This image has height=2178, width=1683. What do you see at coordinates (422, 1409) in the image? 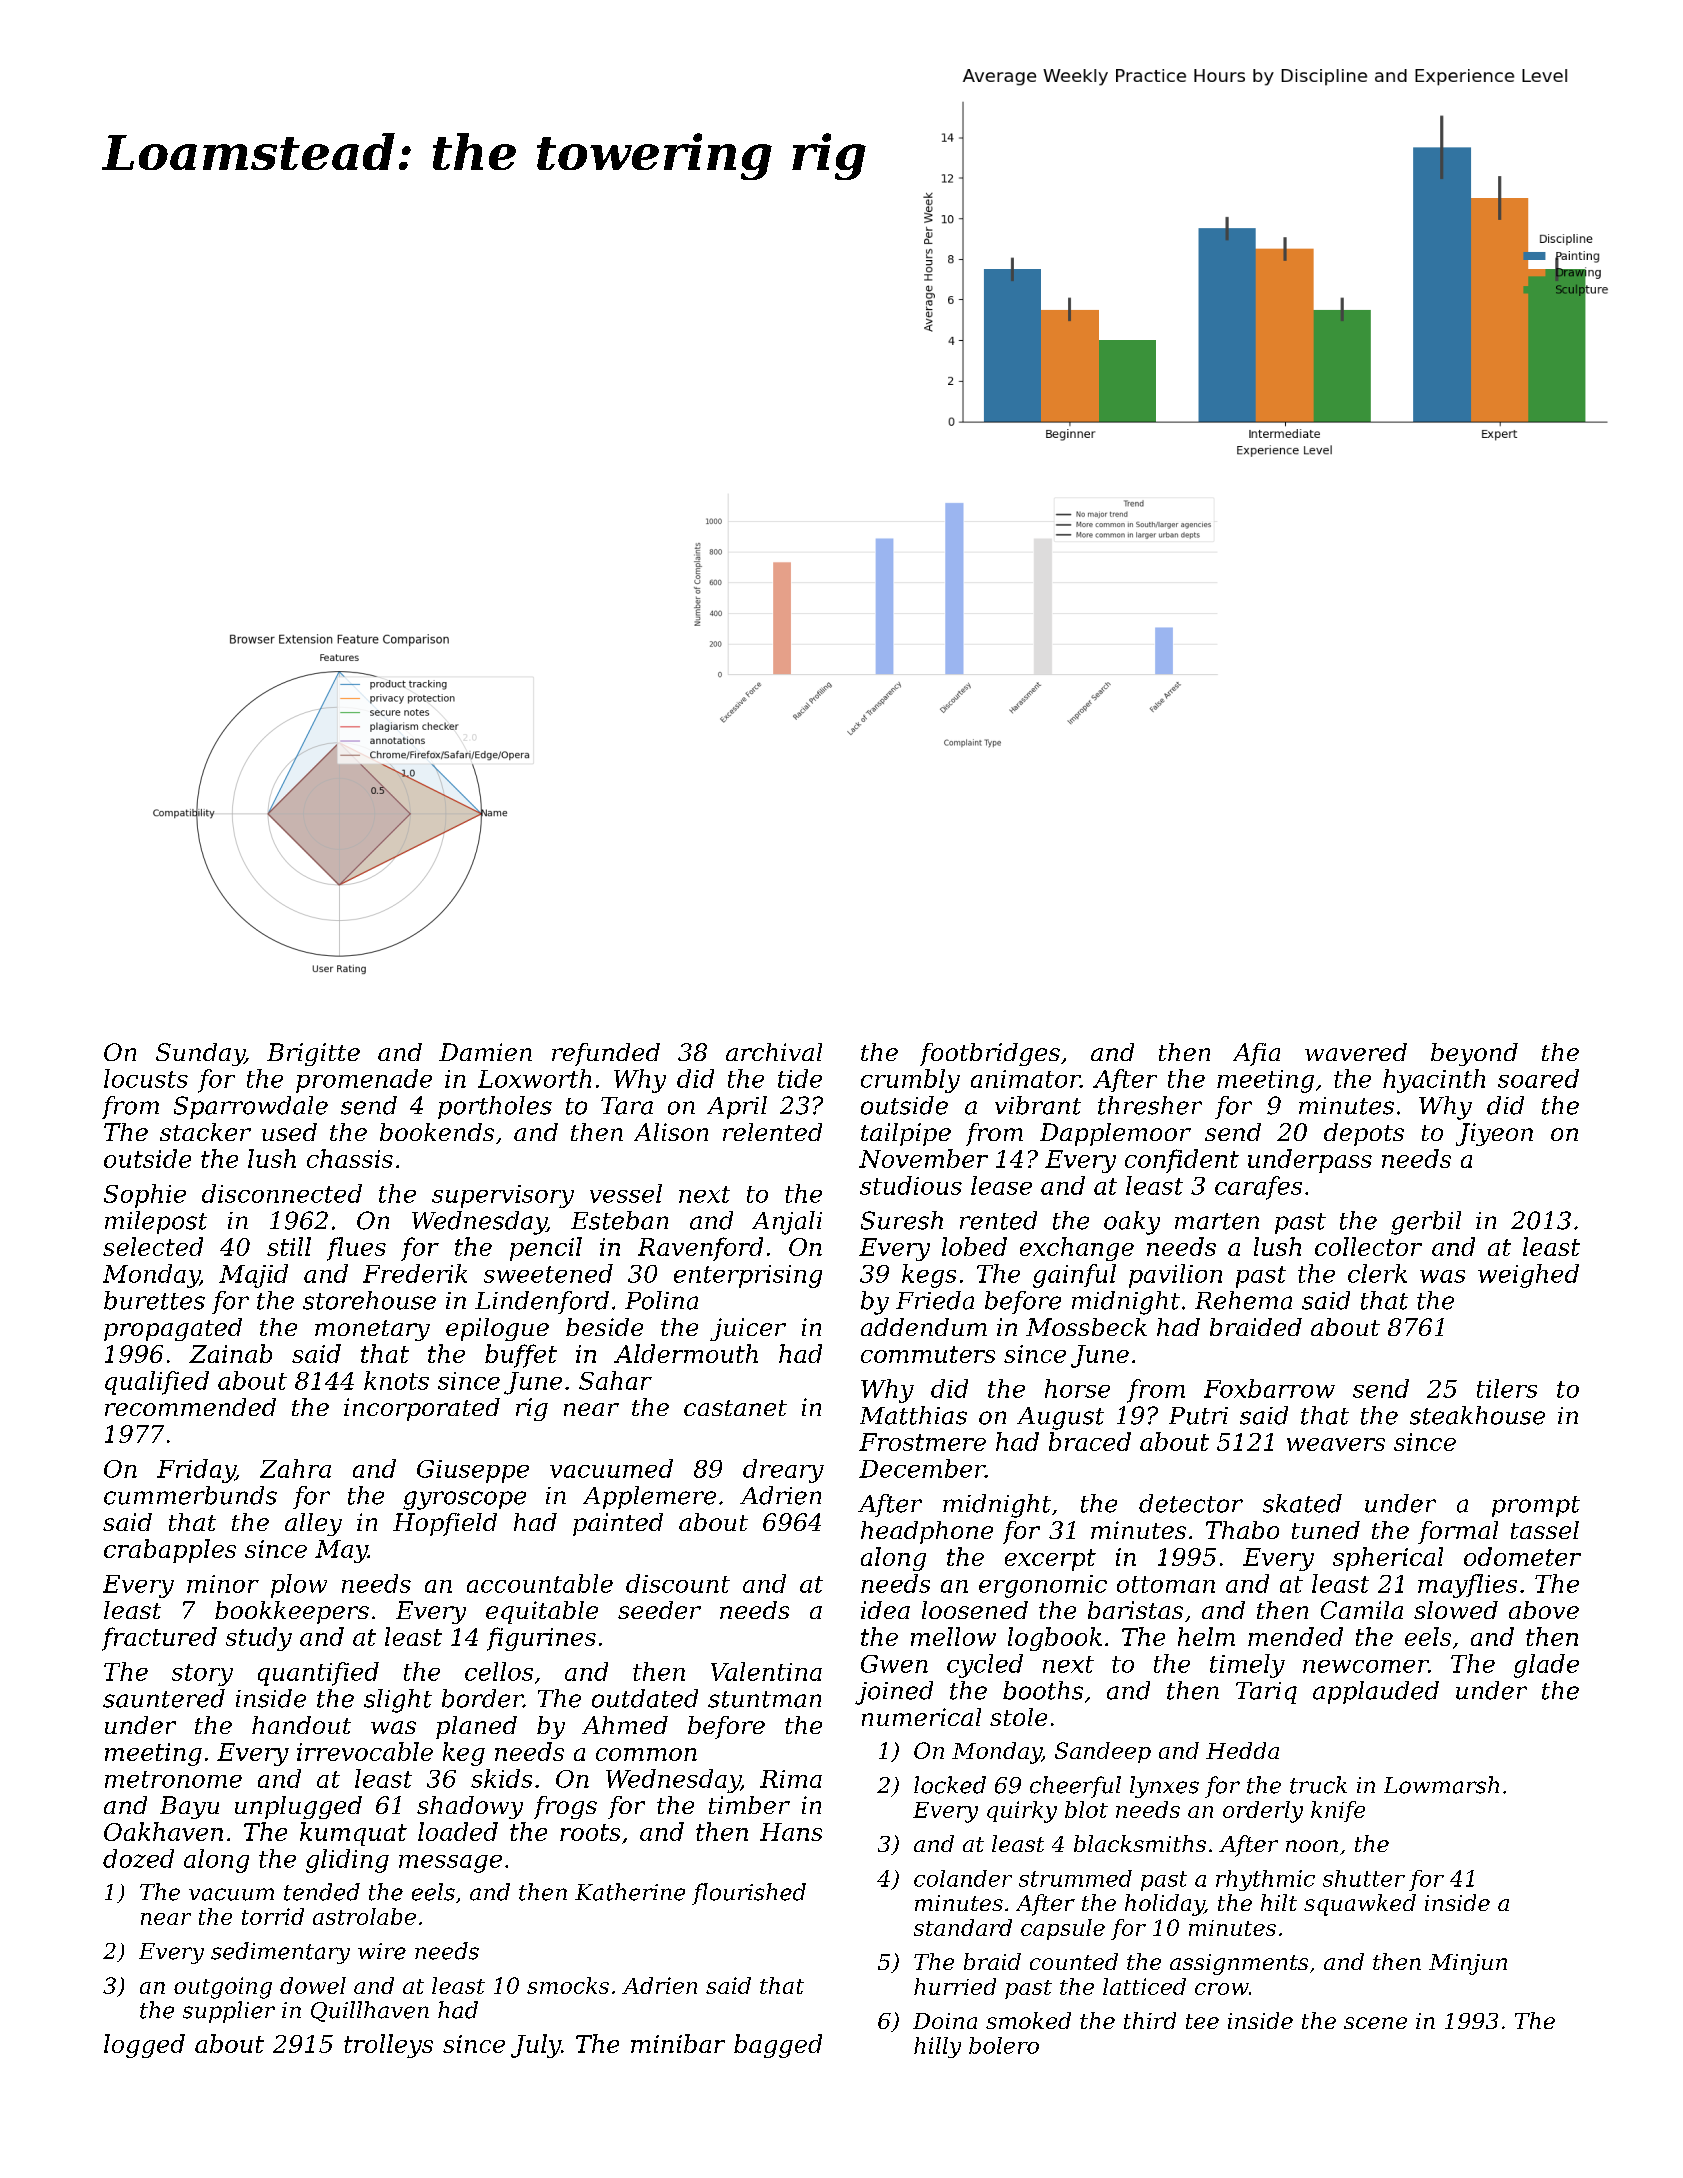
I see `incorporated` at bounding box center [422, 1409].
